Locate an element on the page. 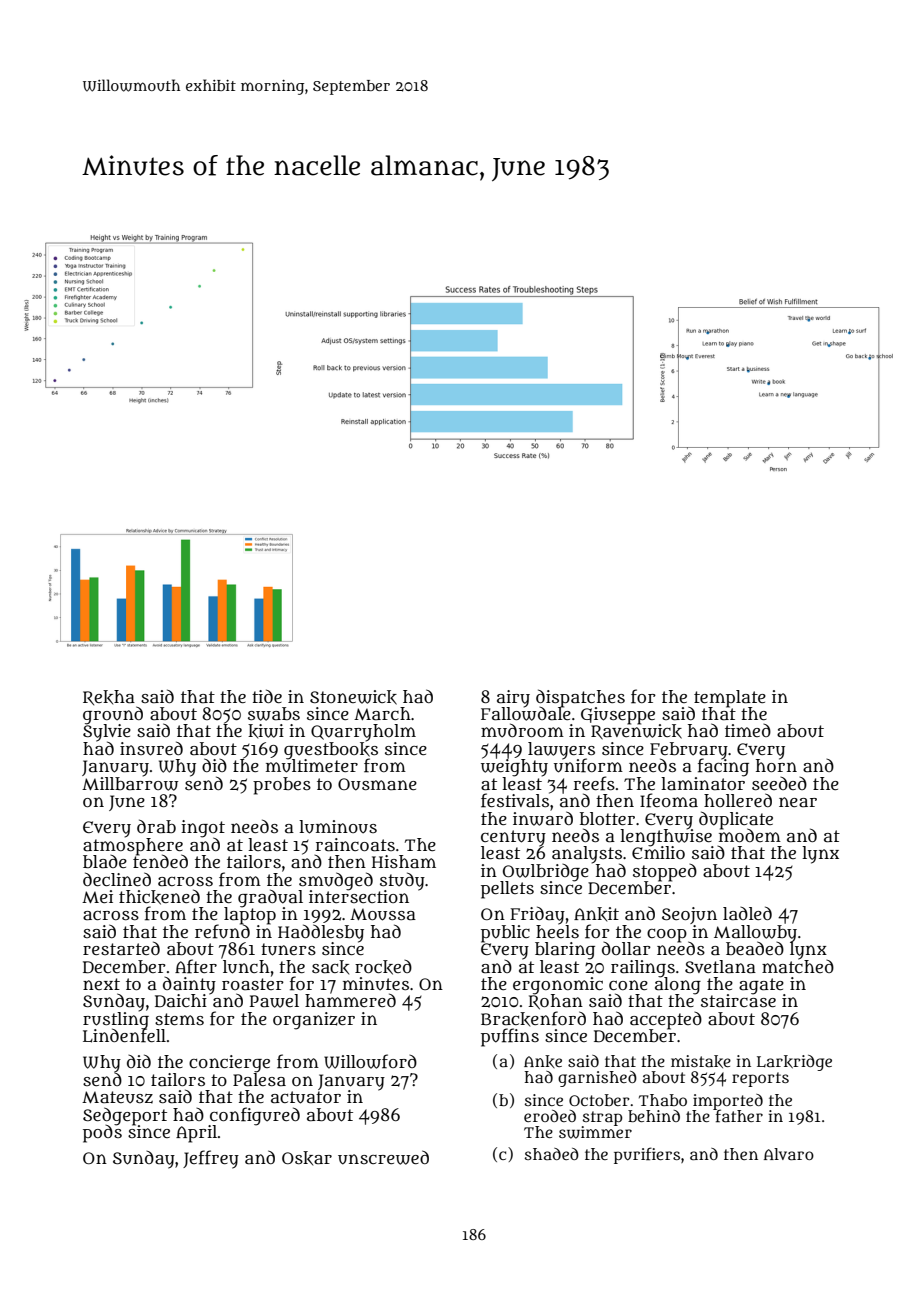 The image size is (924, 1311). Stonewick is located at coordinates (353, 697).
